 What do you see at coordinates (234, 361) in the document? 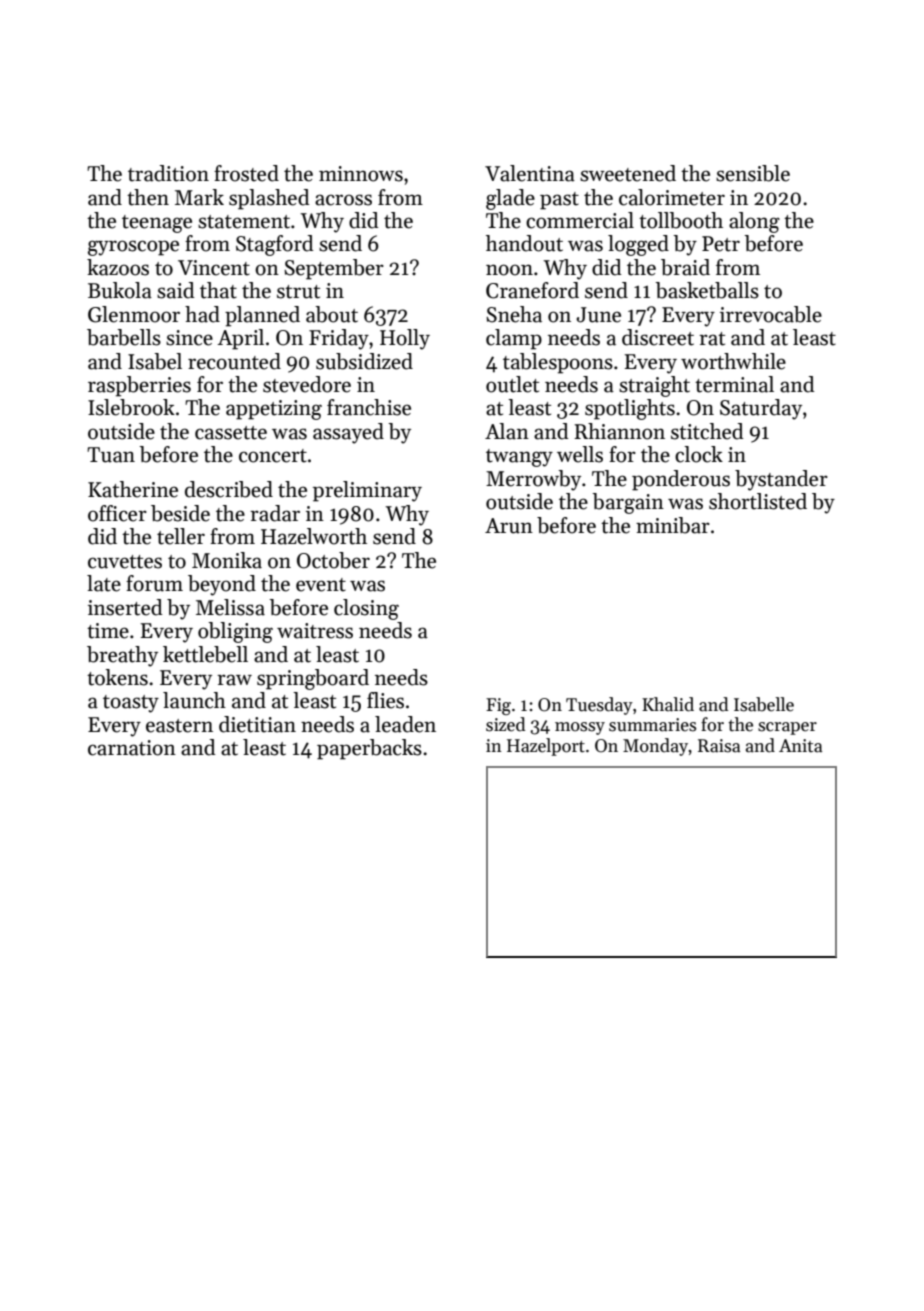
I see `recounted` at bounding box center [234, 361].
